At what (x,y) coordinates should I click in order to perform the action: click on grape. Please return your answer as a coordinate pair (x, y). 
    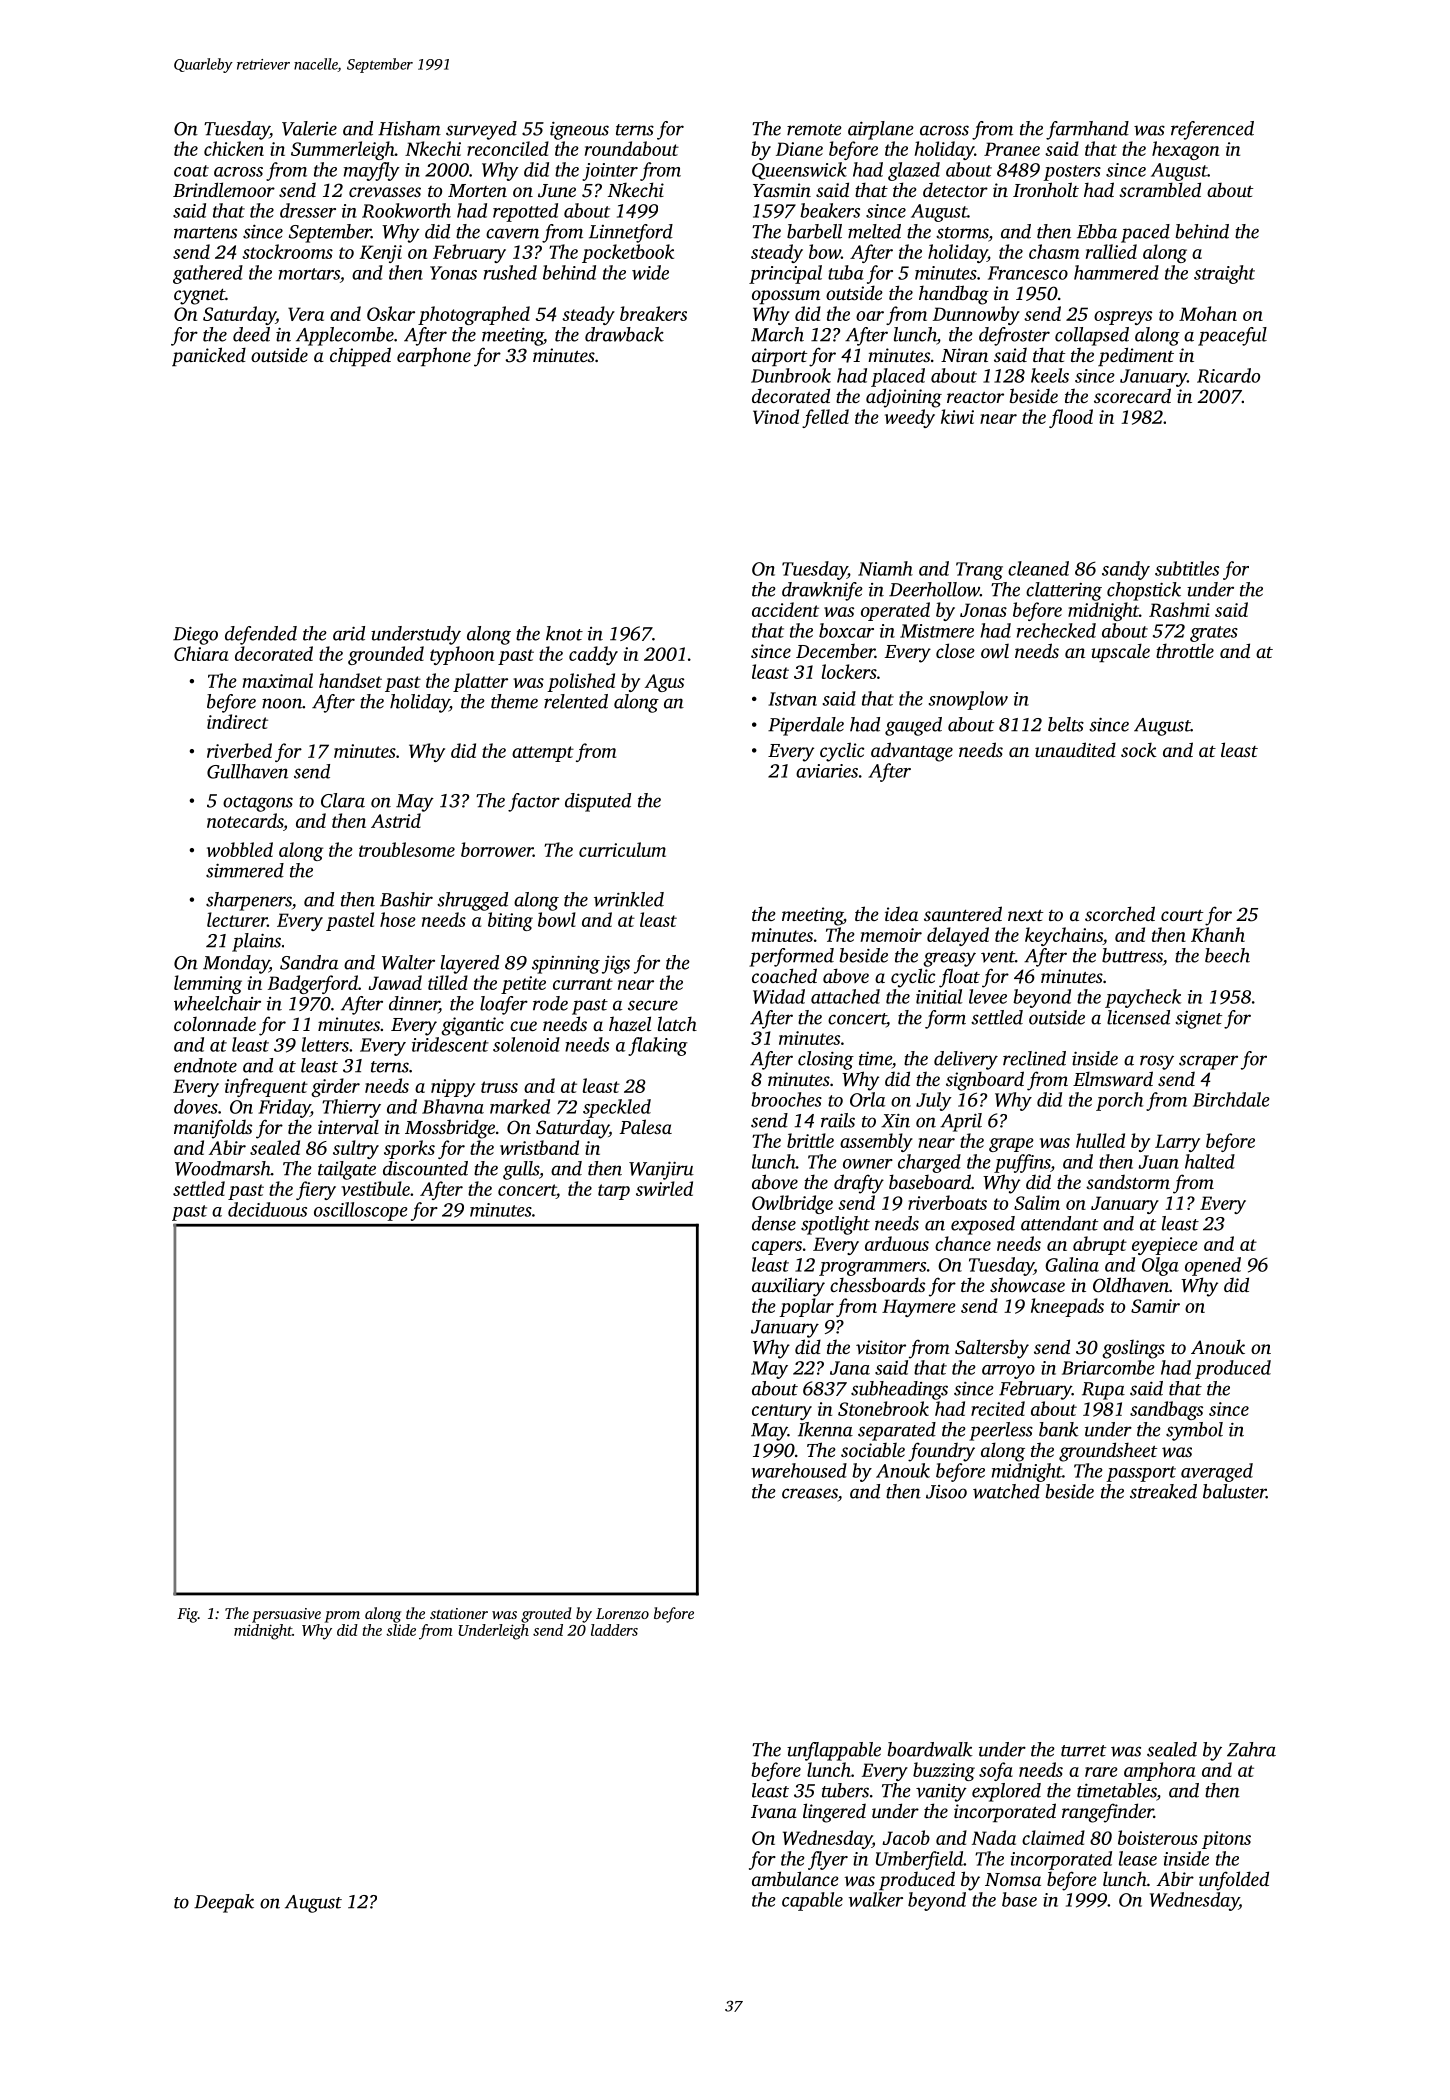
    Looking at the image, I should click on (1011, 1145).
